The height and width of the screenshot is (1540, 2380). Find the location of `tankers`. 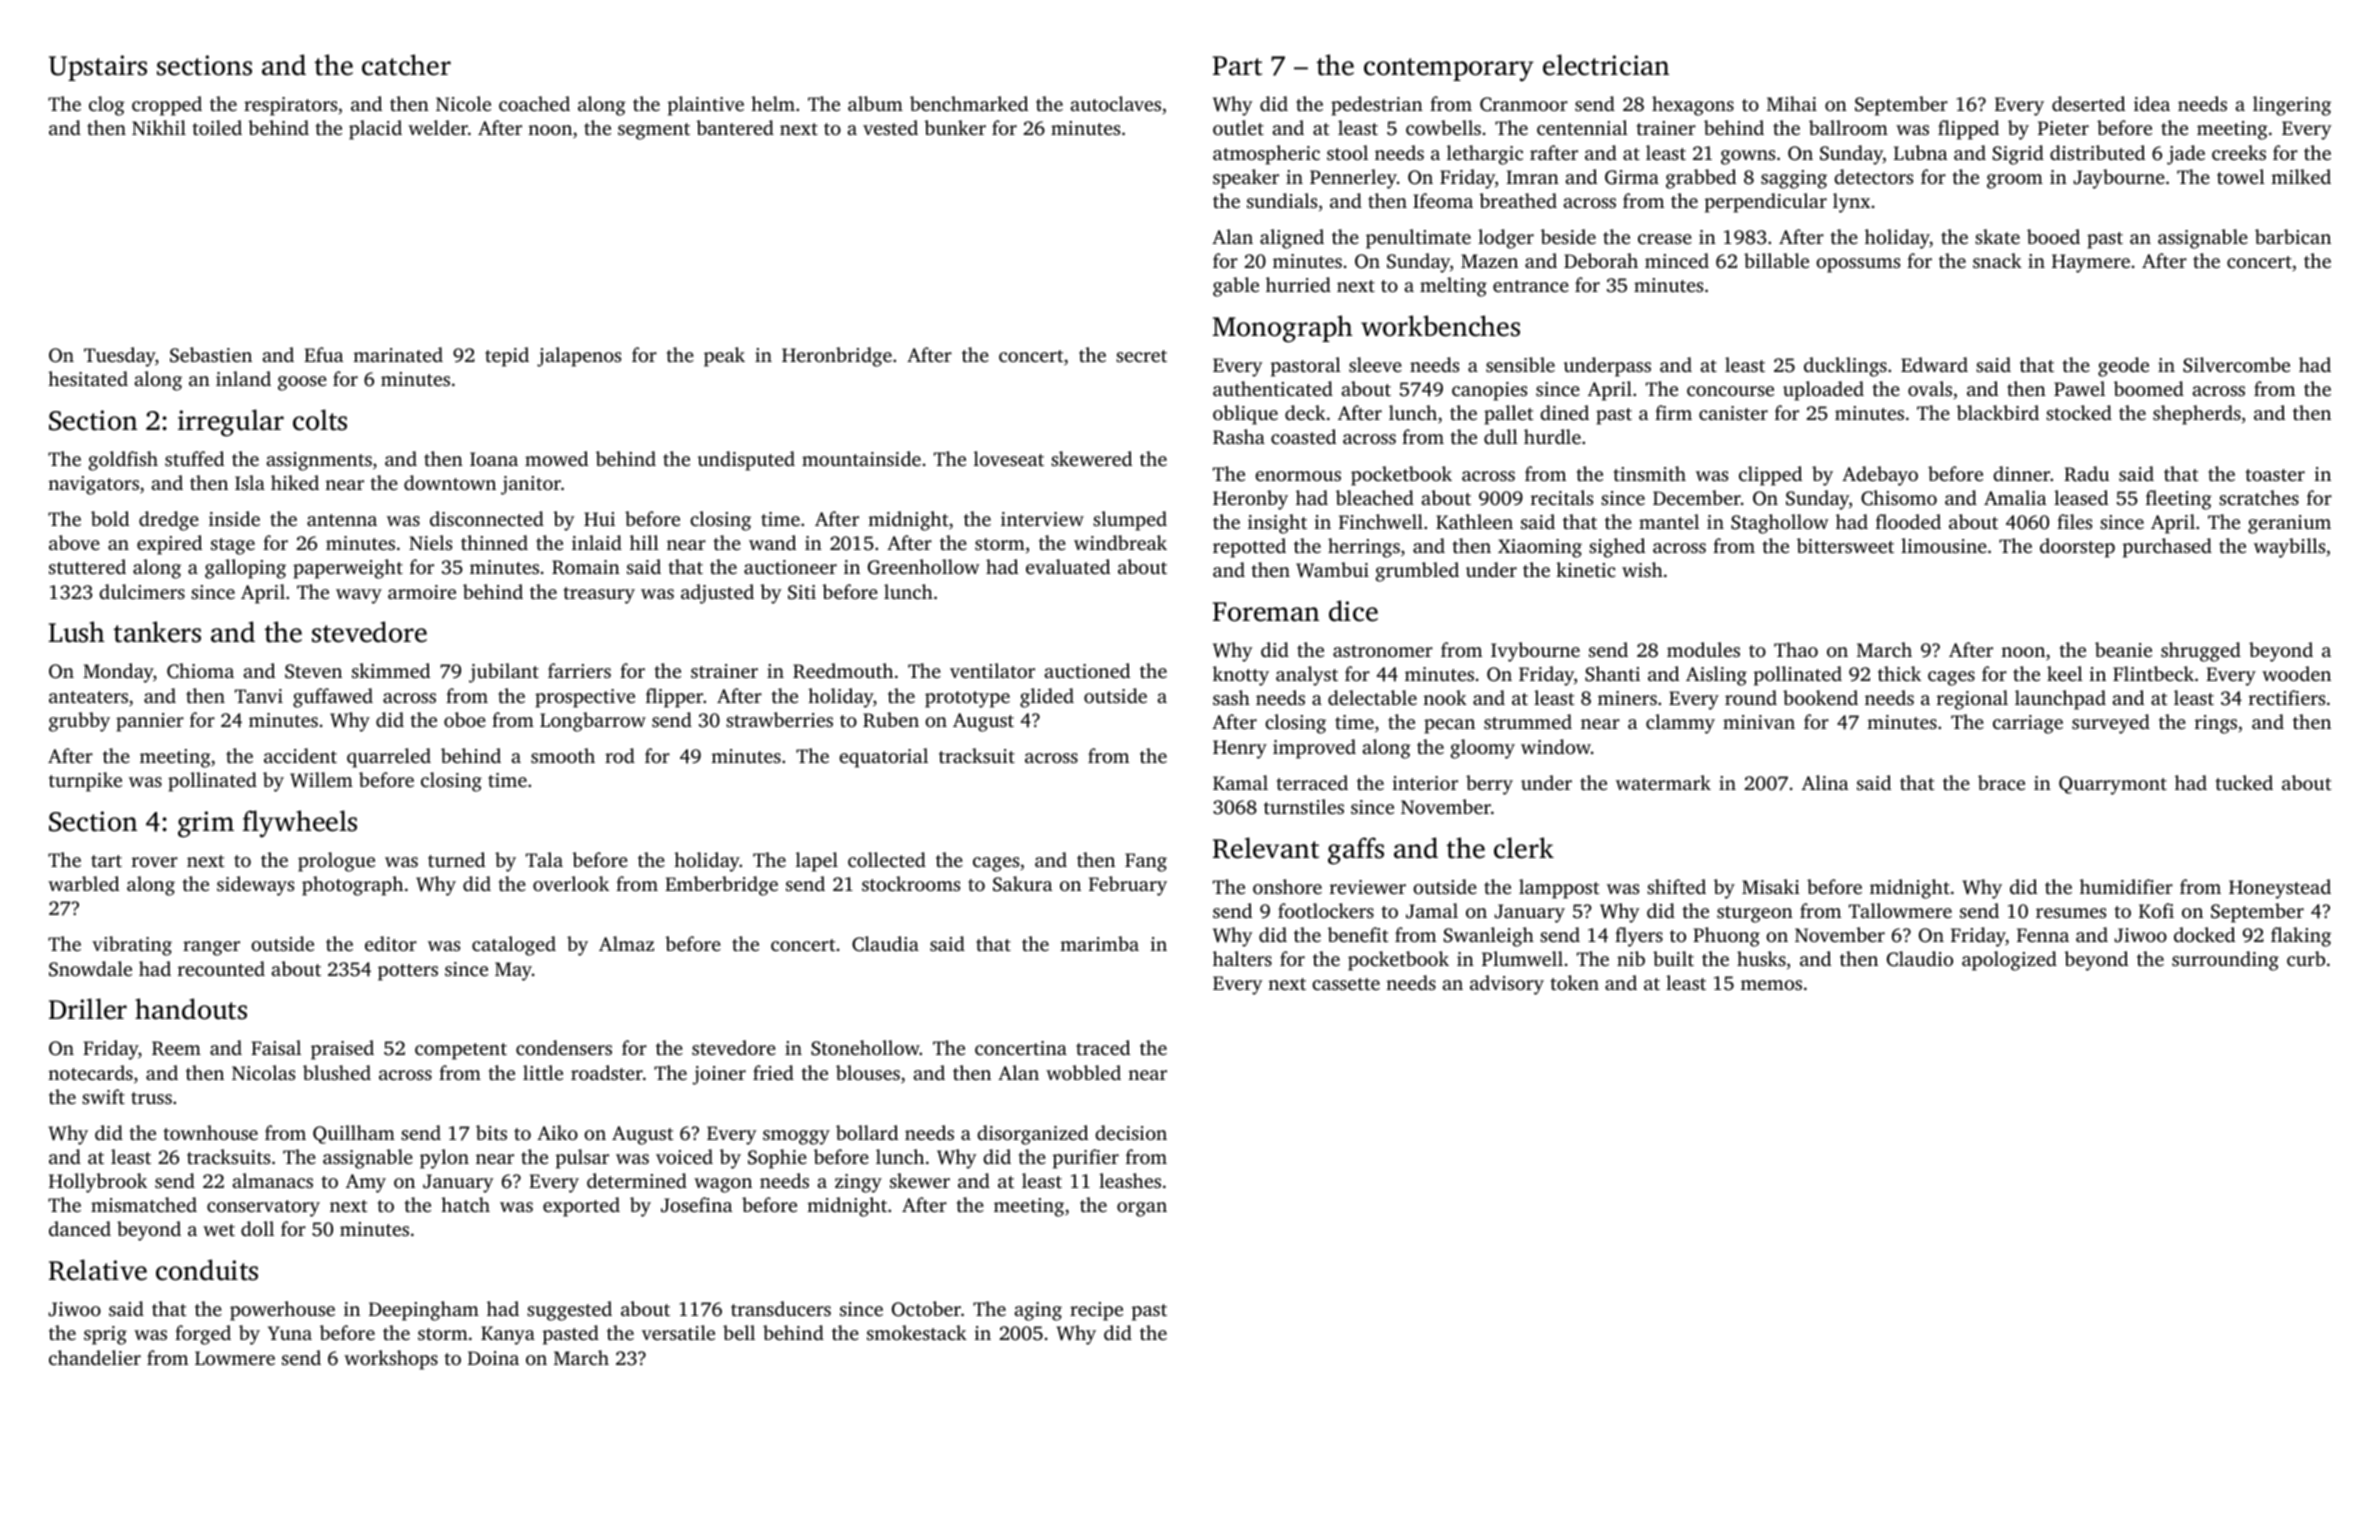

tankers is located at coordinates (157, 632).
